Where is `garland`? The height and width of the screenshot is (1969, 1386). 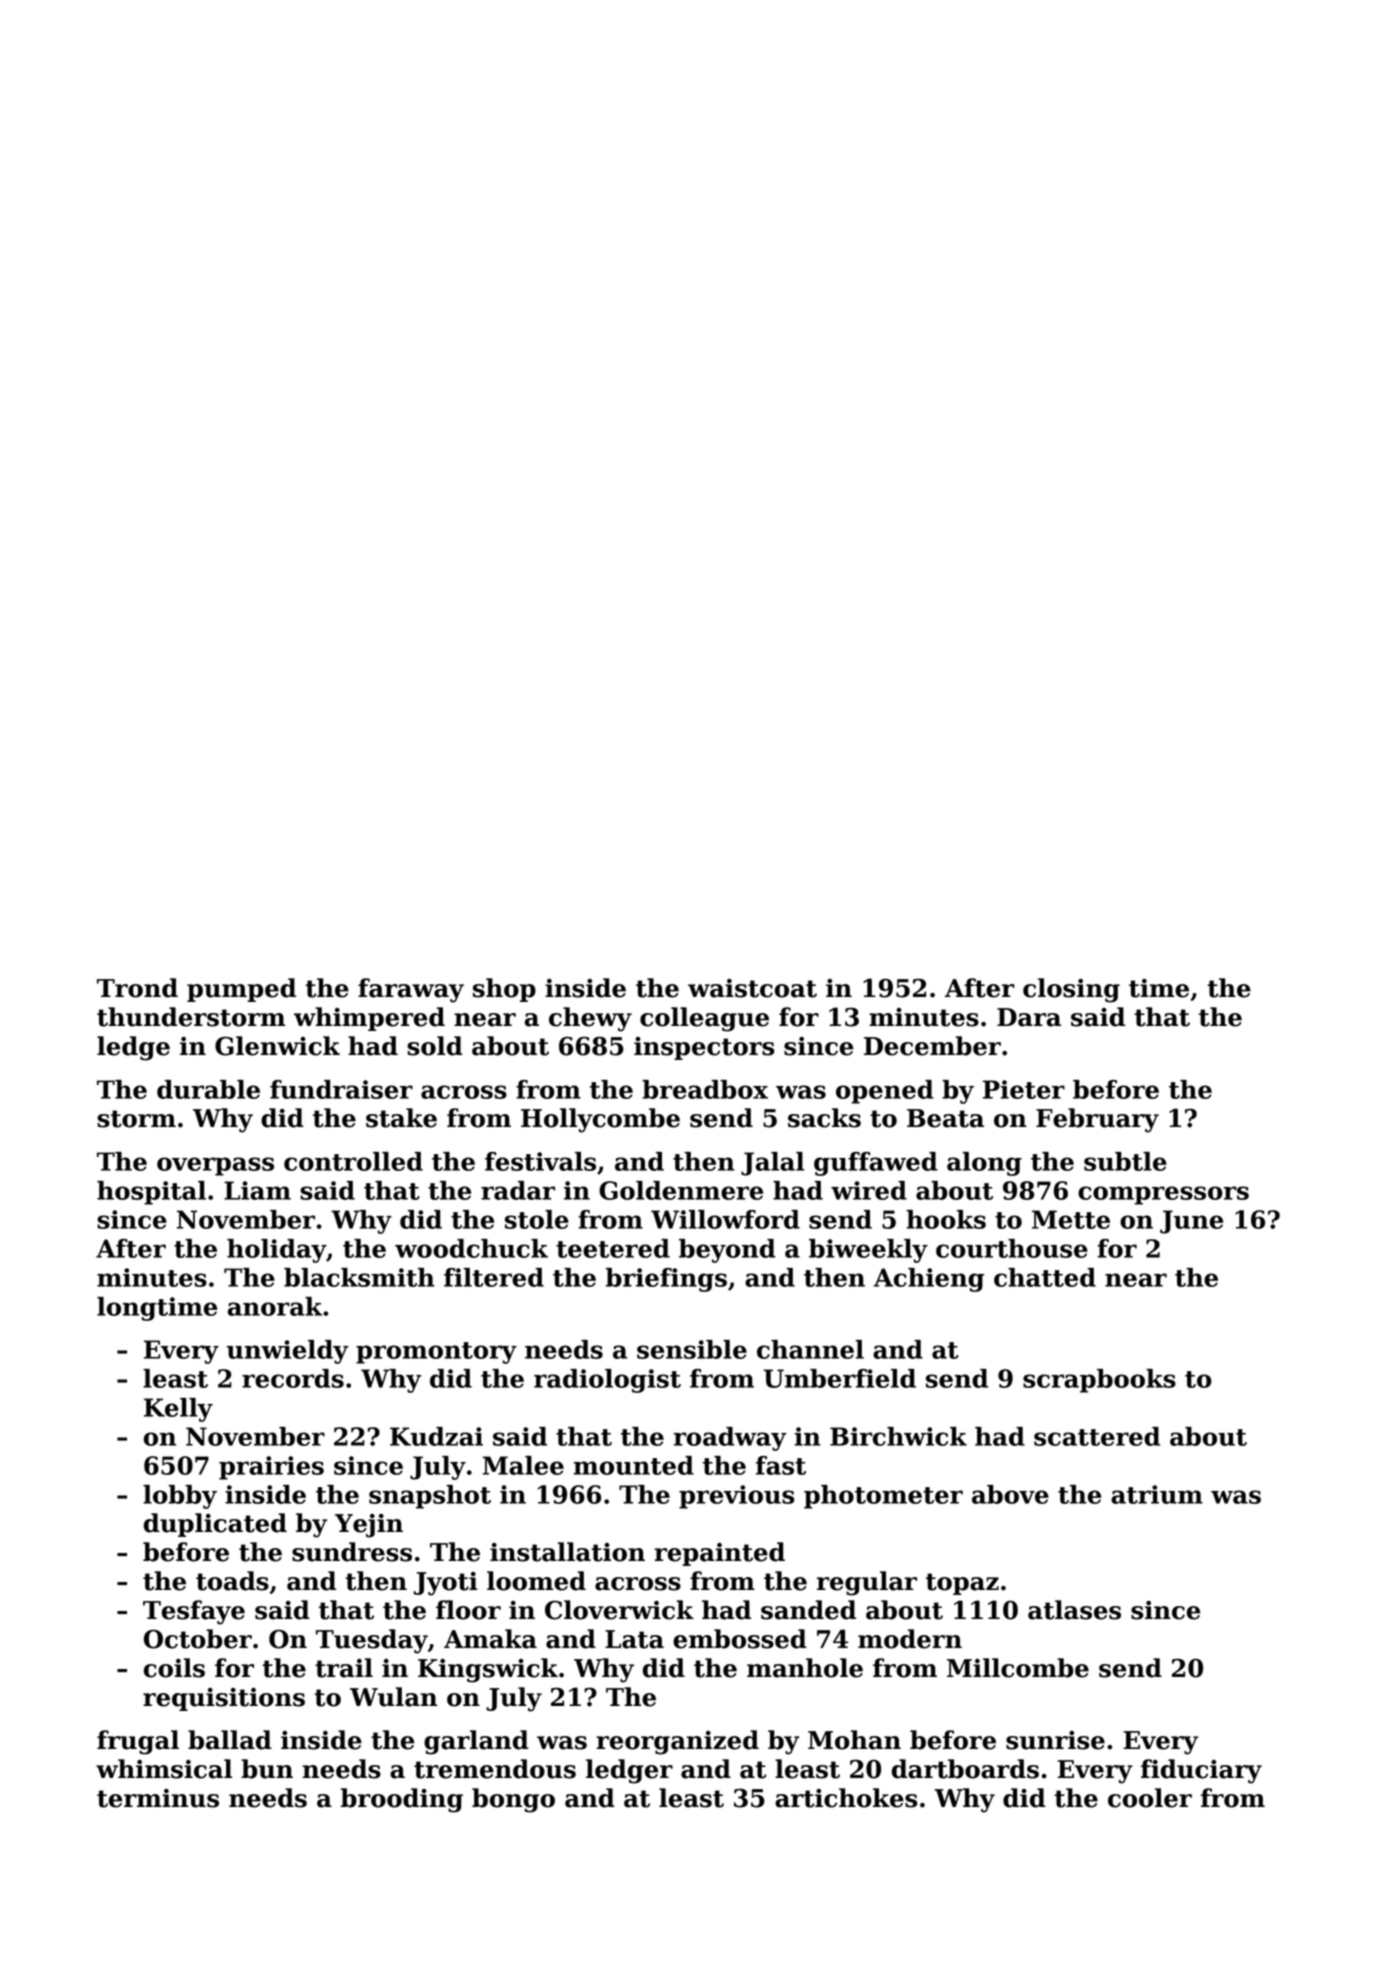
garland is located at coordinates (476, 1742).
